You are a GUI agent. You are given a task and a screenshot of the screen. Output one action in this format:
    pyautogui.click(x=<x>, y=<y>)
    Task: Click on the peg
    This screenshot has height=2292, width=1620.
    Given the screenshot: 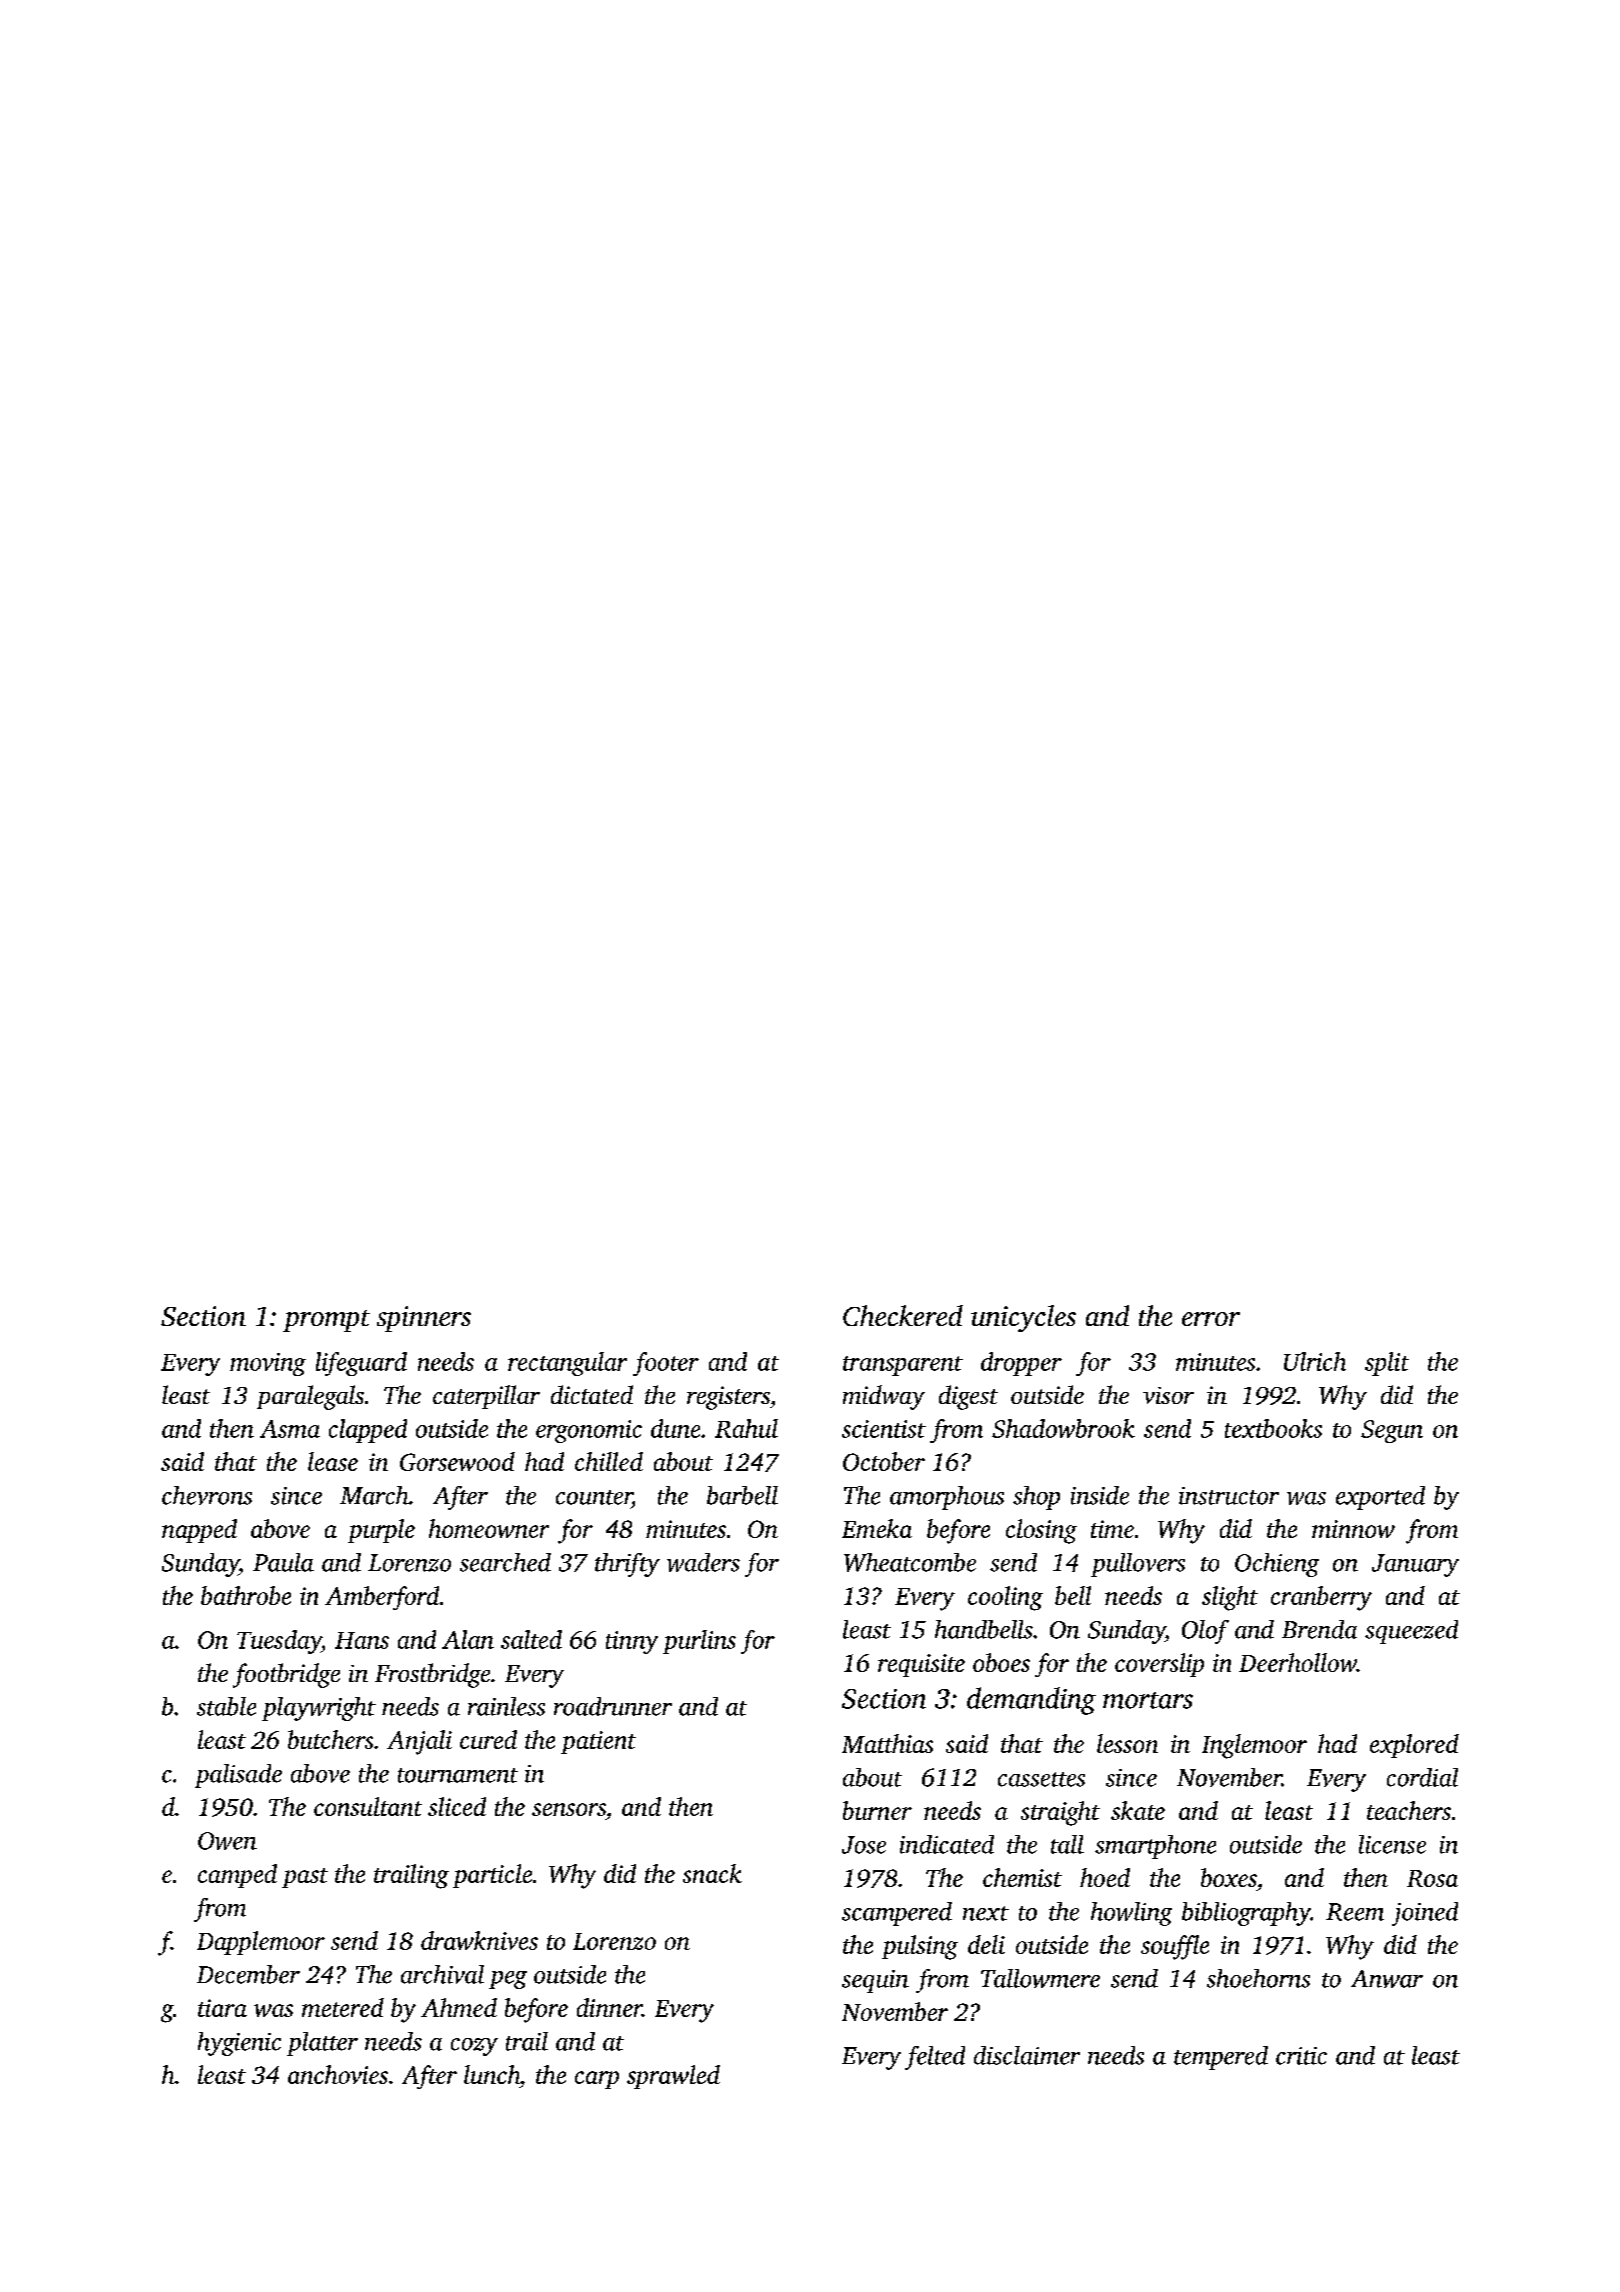 What is the action you would take?
    pyautogui.click(x=508, y=1980)
